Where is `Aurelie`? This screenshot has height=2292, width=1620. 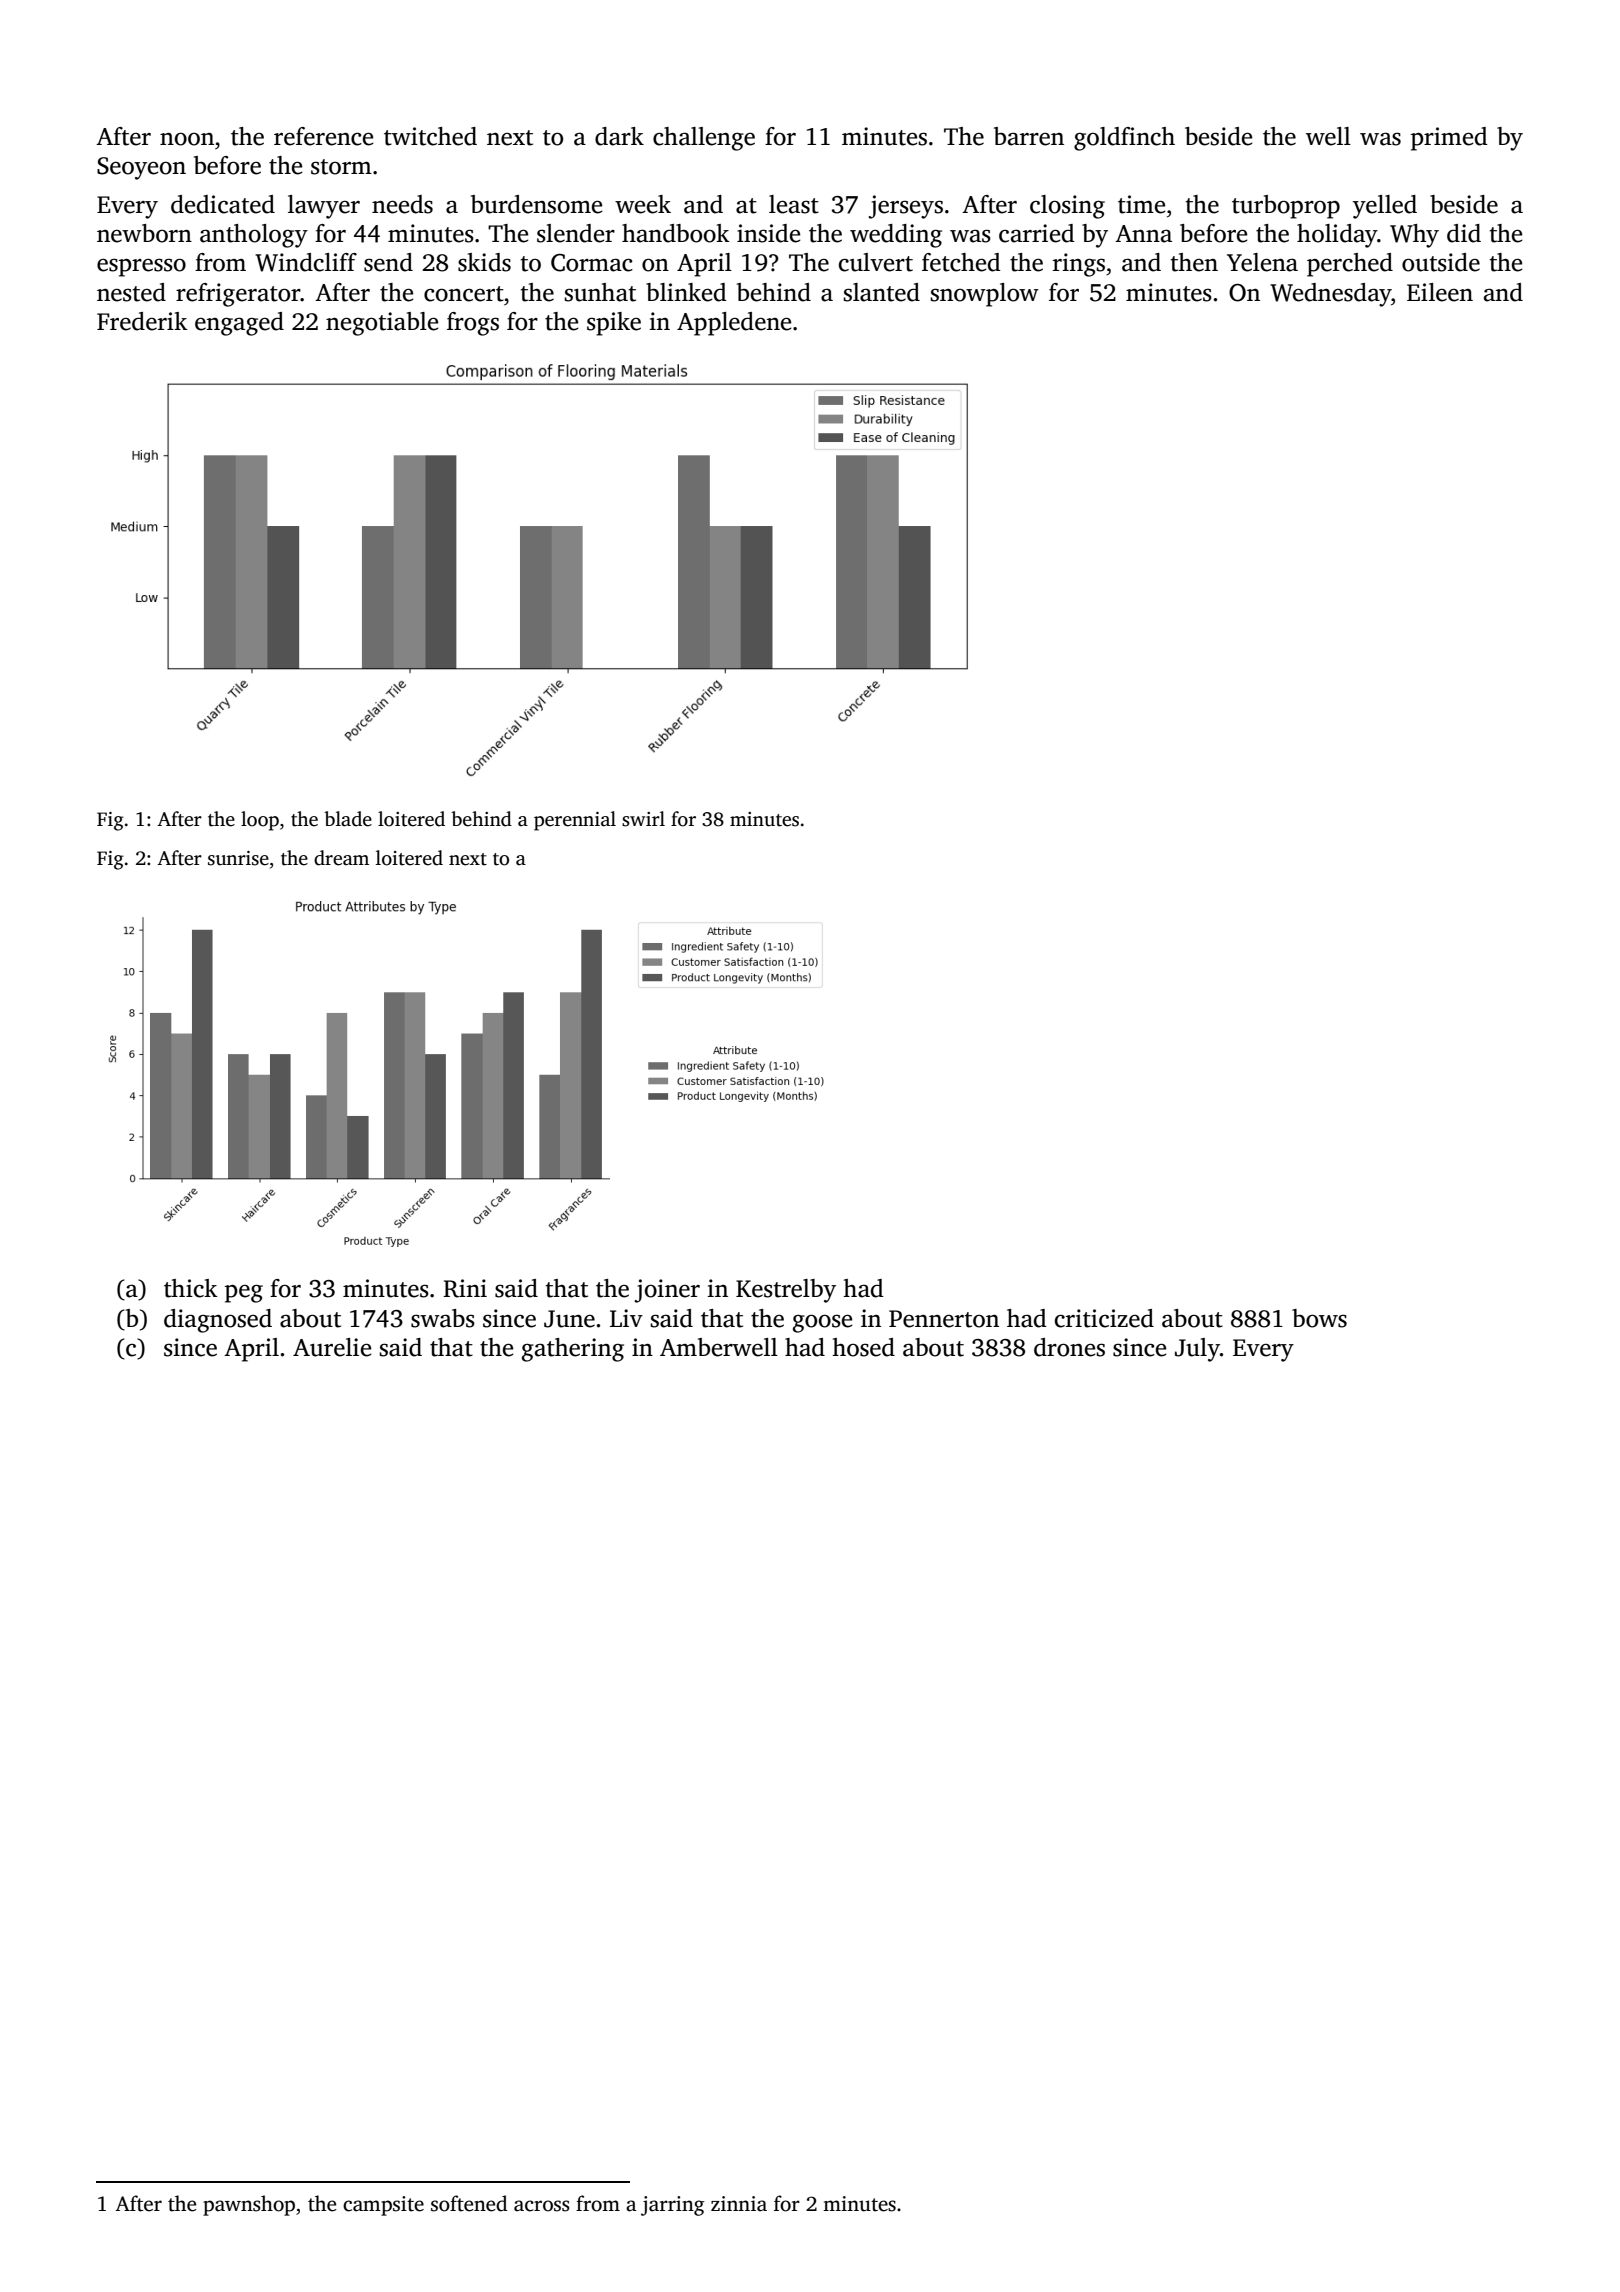
Aurelie is located at coordinates (332, 1347).
